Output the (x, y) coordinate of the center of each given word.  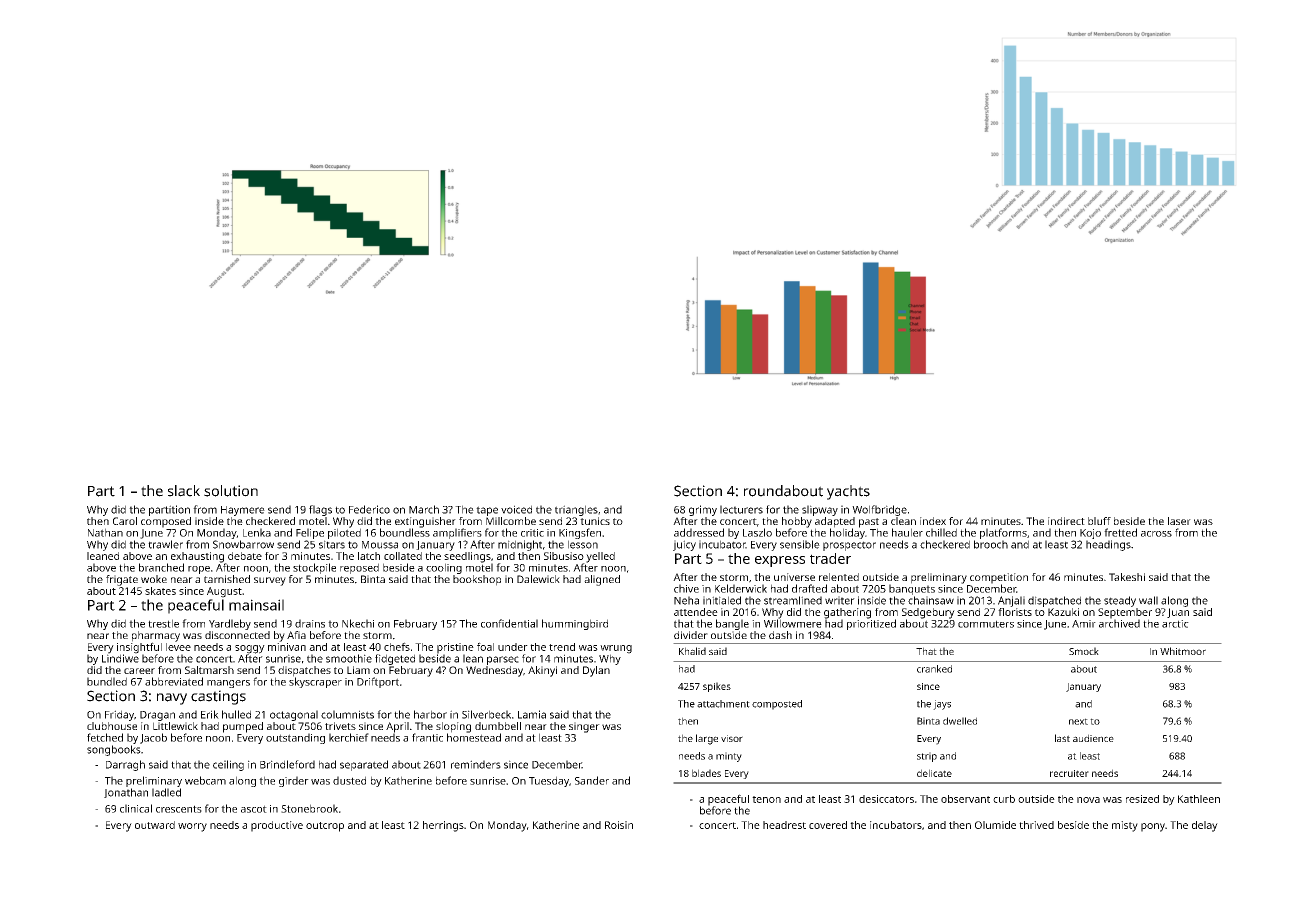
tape (487, 511)
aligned (602, 580)
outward (155, 825)
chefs (397, 646)
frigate (122, 580)
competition (999, 578)
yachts (848, 492)
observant (965, 799)
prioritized (871, 624)
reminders (476, 764)
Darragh (125, 765)
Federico (369, 509)
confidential (509, 623)
